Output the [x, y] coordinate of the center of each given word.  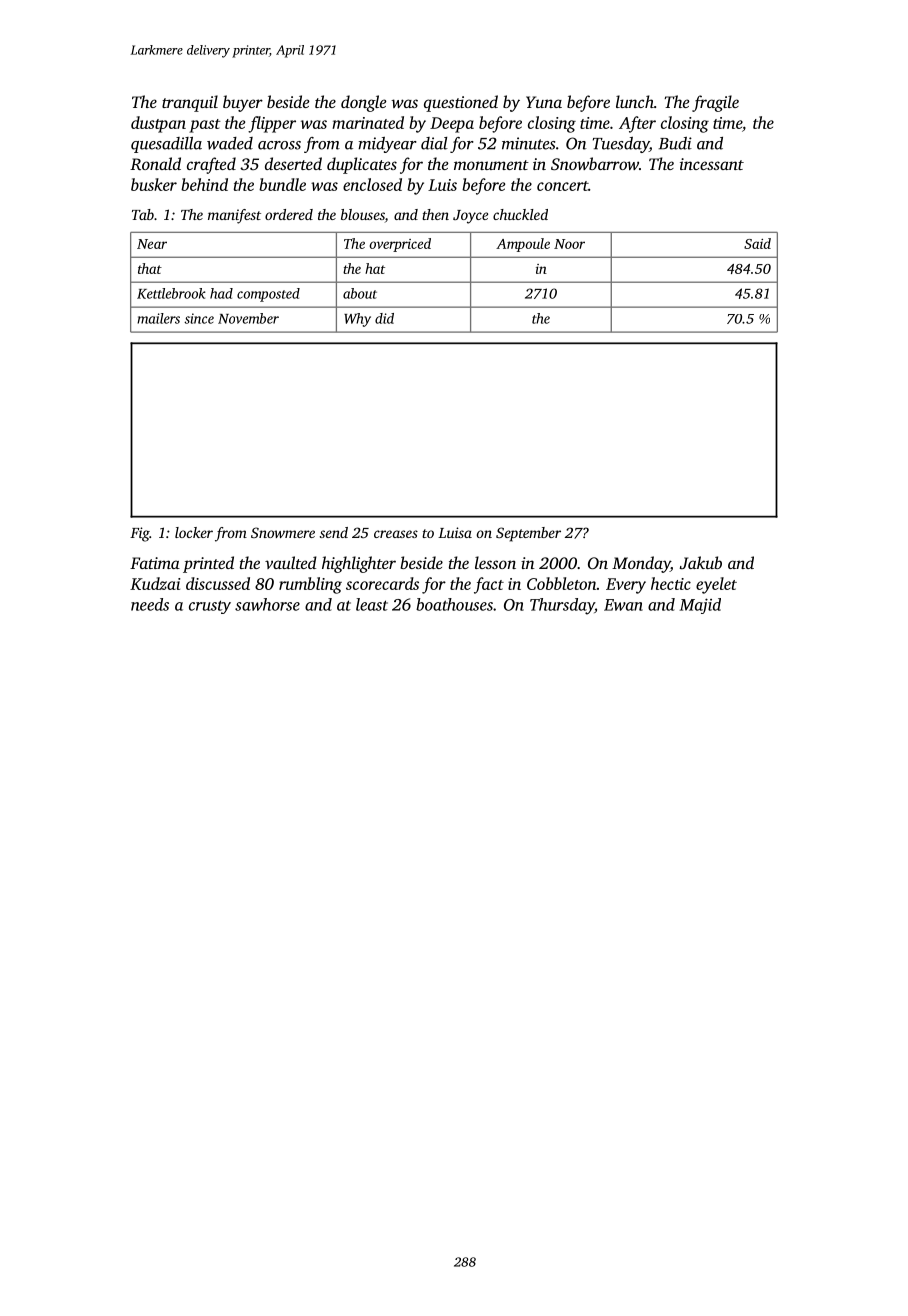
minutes [528, 143]
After [637, 124]
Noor [569, 244]
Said [757, 243]
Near [152, 244]
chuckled [520, 214]
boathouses [454, 604]
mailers [158, 318]
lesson [495, 562]
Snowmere [283, 532]
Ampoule [523, 245]
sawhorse [267, 604]
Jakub [701, 562]
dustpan [158, 124]
